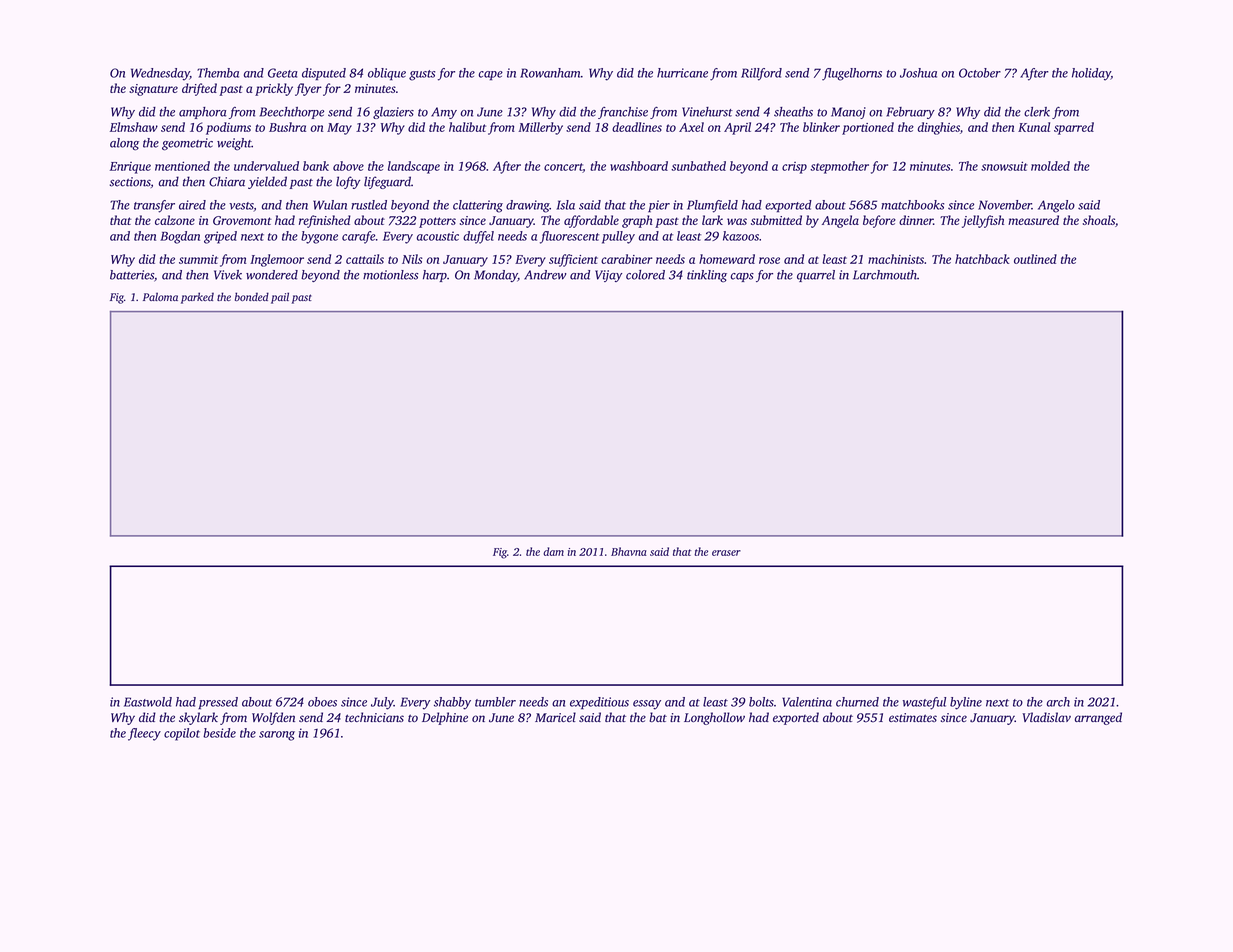 The image size is (1233, 952). I want to click on dam, so click(553, 551).
